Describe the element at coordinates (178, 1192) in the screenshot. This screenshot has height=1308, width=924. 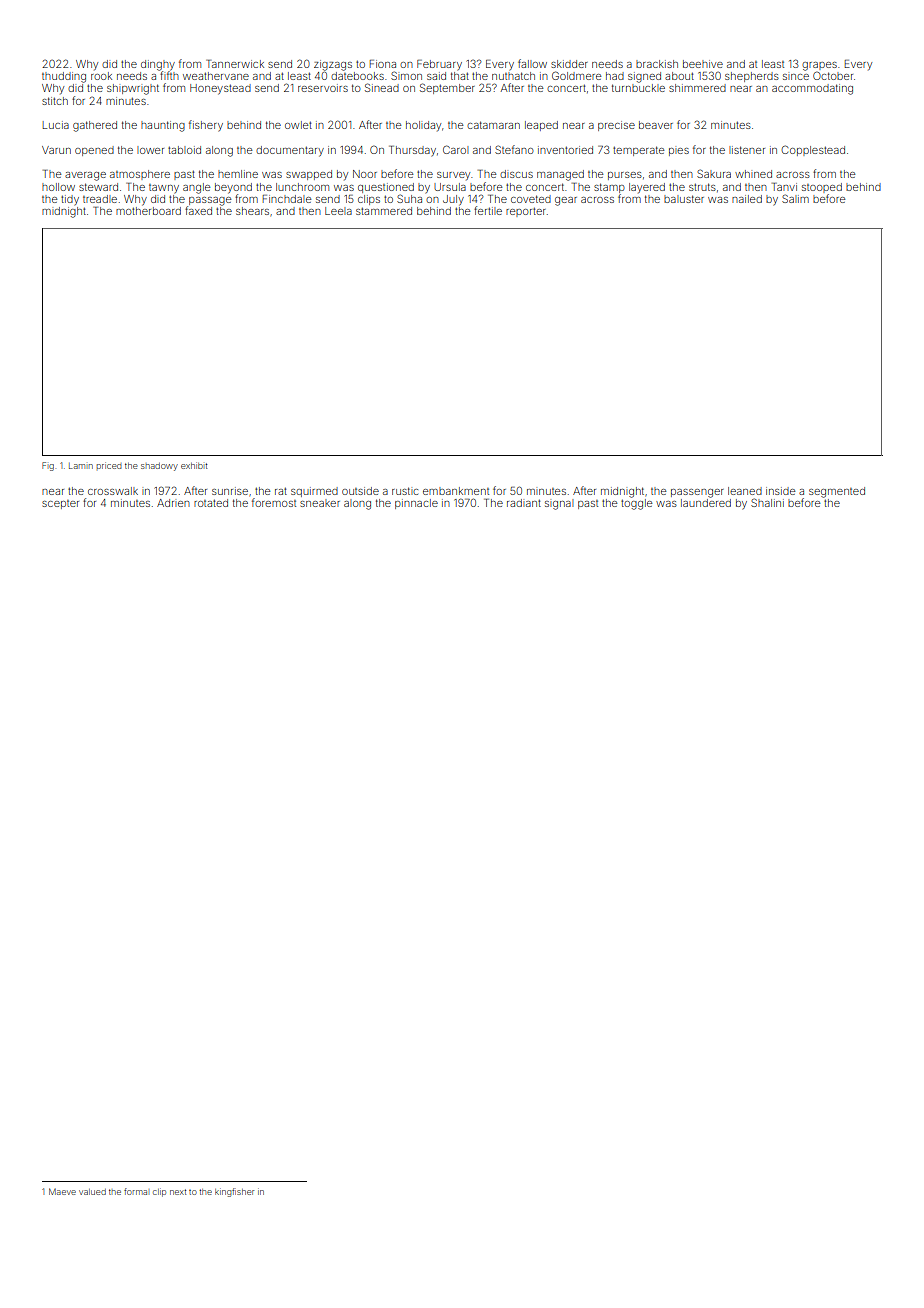
I see `next` at that location.
